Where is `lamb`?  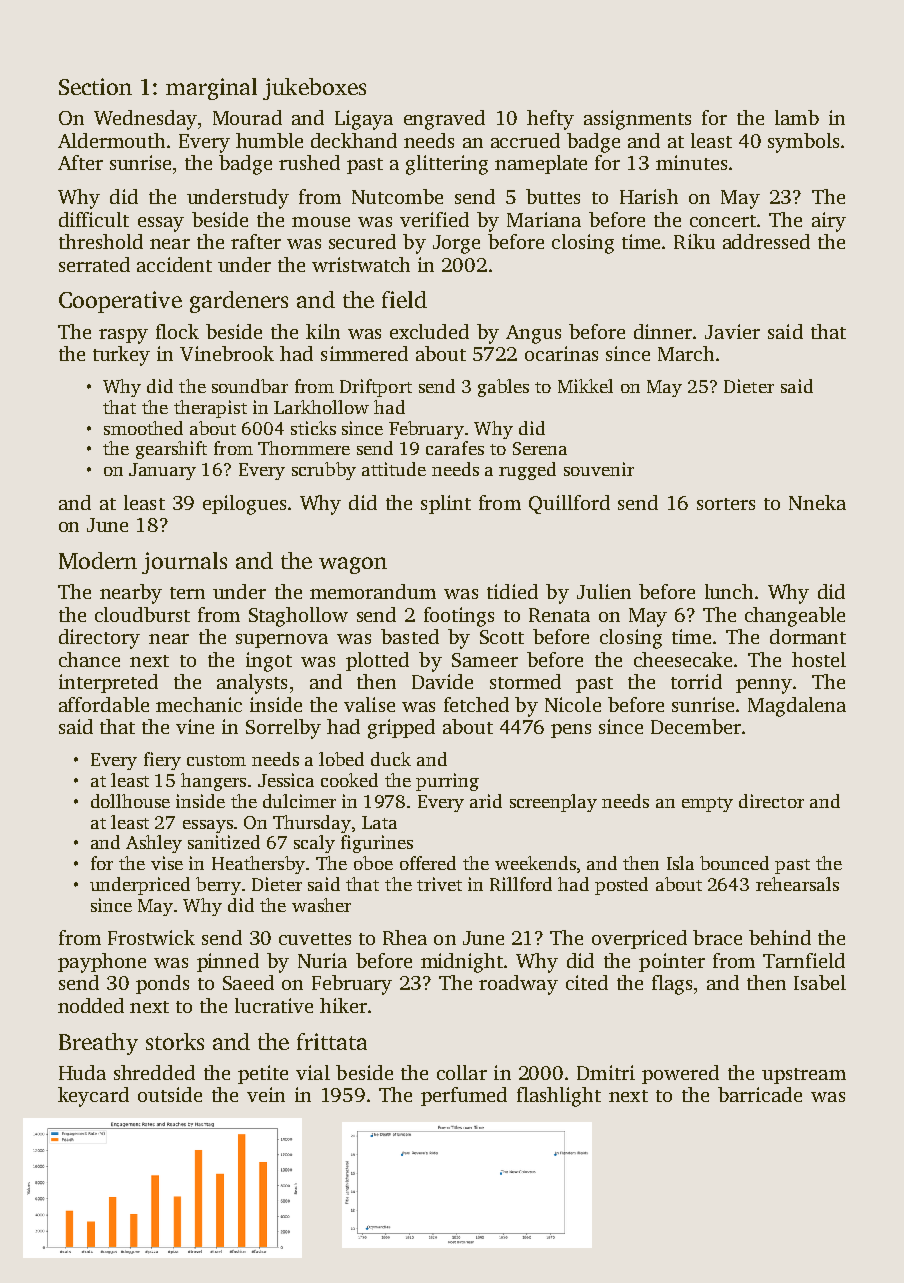
lamb is located at coordinates (797, 117).
